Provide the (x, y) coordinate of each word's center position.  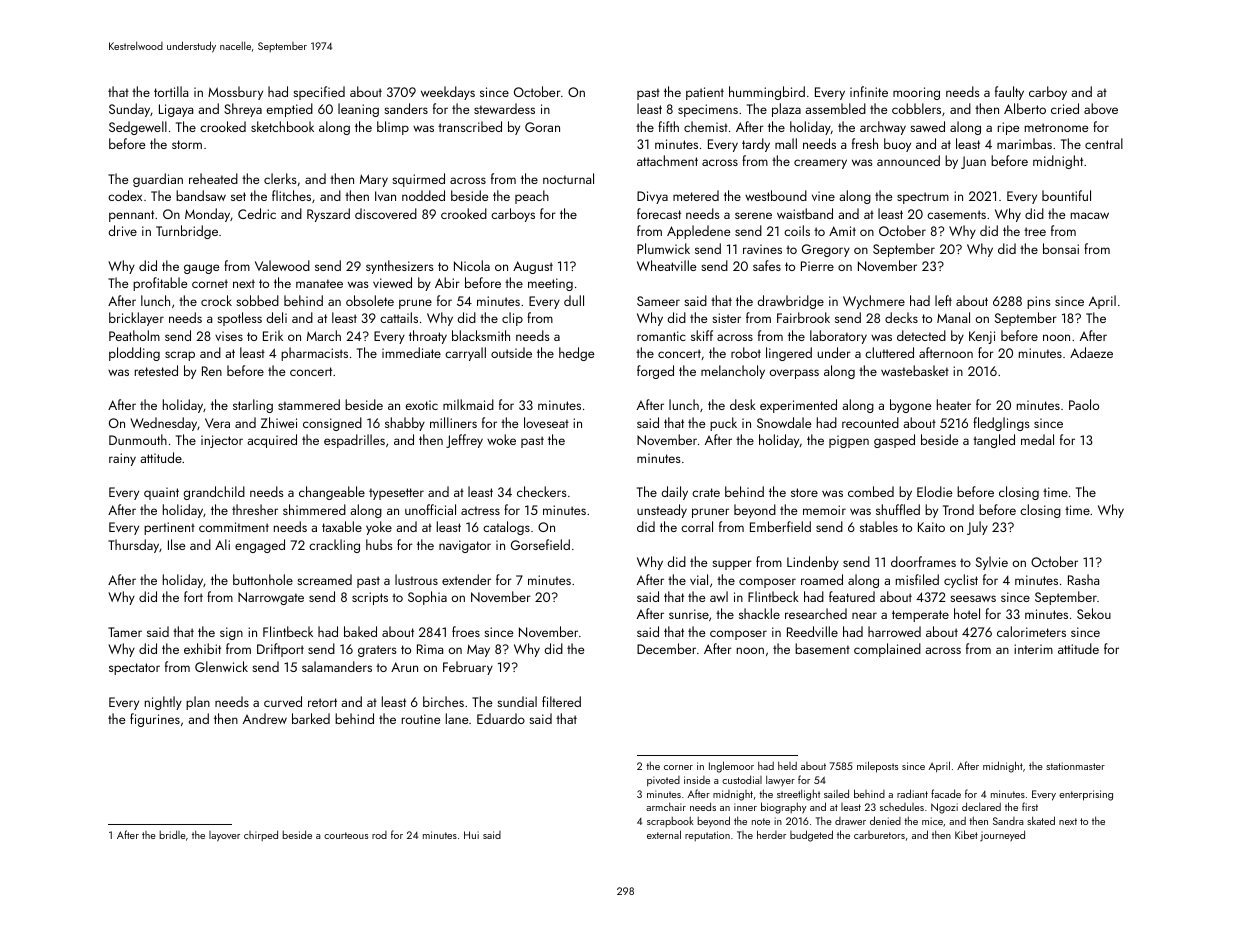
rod (379, 835)
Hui (471, 835)
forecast (659, 213)
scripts (370, 598)
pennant (131, 216)
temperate (920, 616)
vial (699, 579)
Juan (973, 162)
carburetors (879, 835)
